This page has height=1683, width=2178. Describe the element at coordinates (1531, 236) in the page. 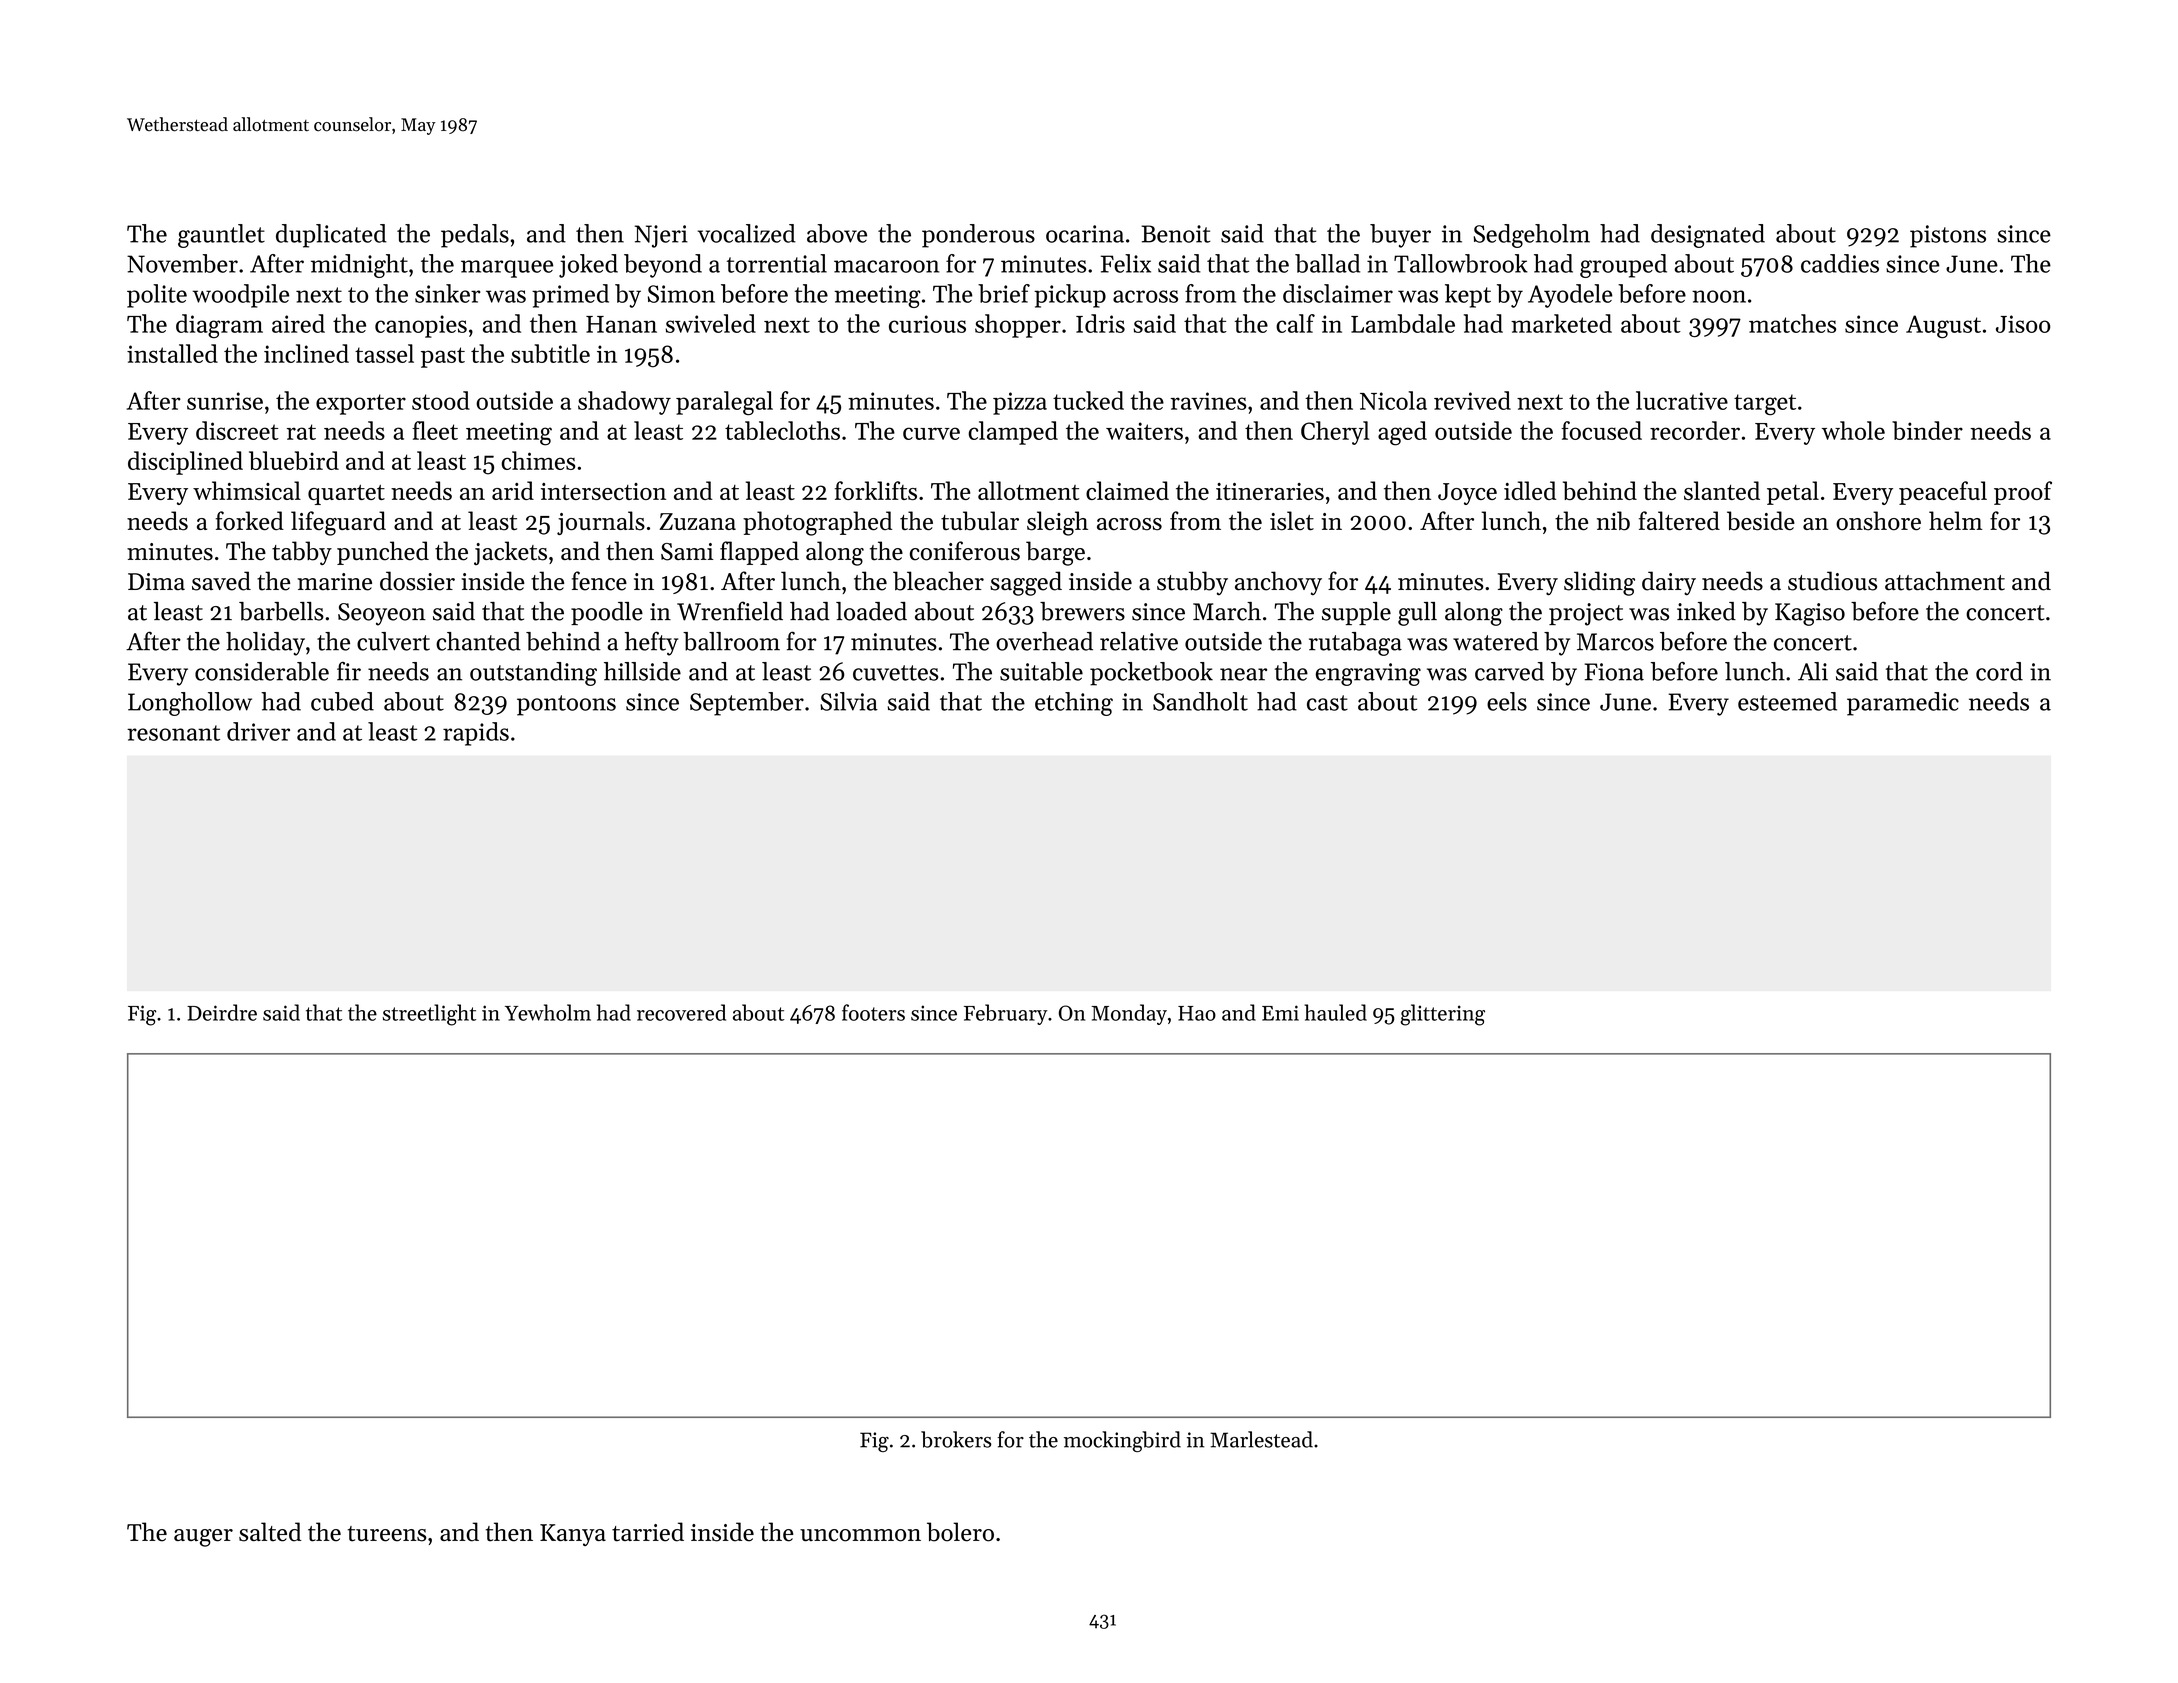

I see `Sedgeholm` at that location.
